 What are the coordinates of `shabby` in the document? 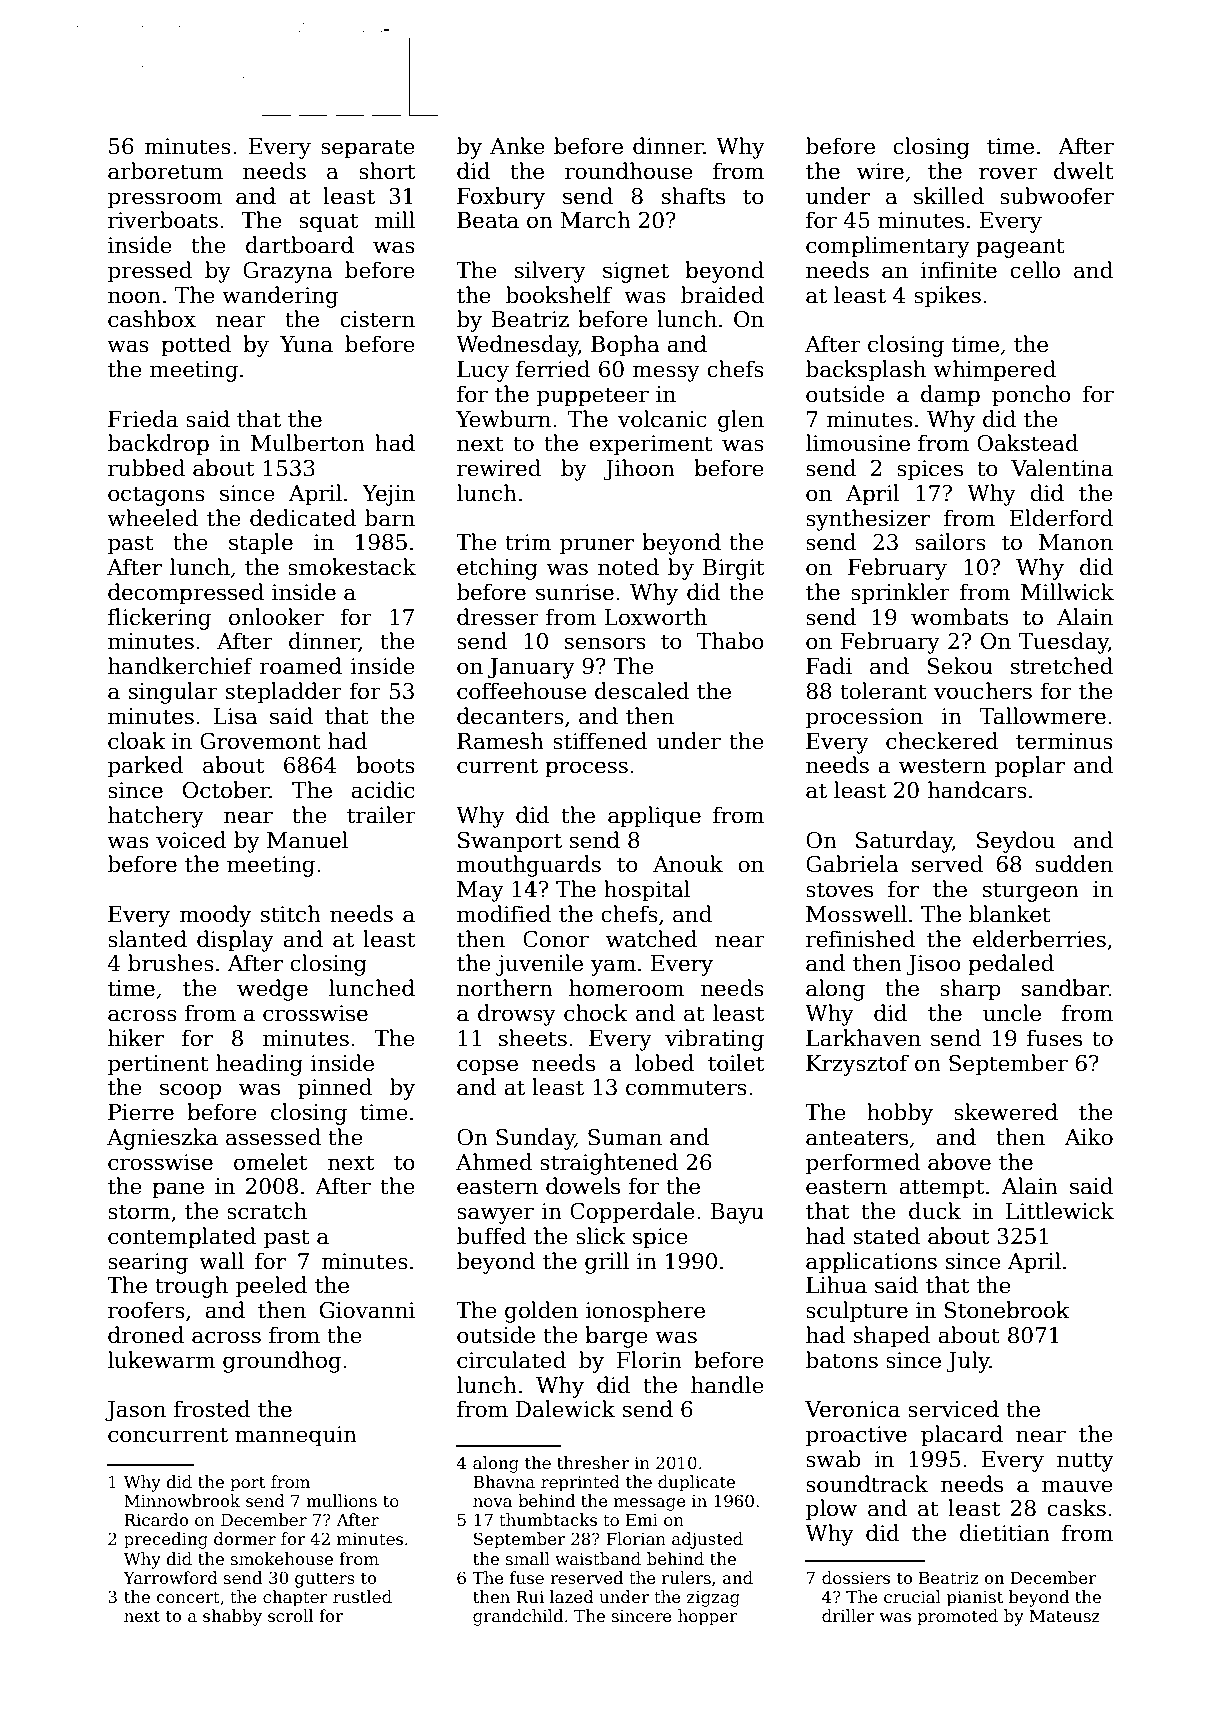 It's located at (232, 1617).
